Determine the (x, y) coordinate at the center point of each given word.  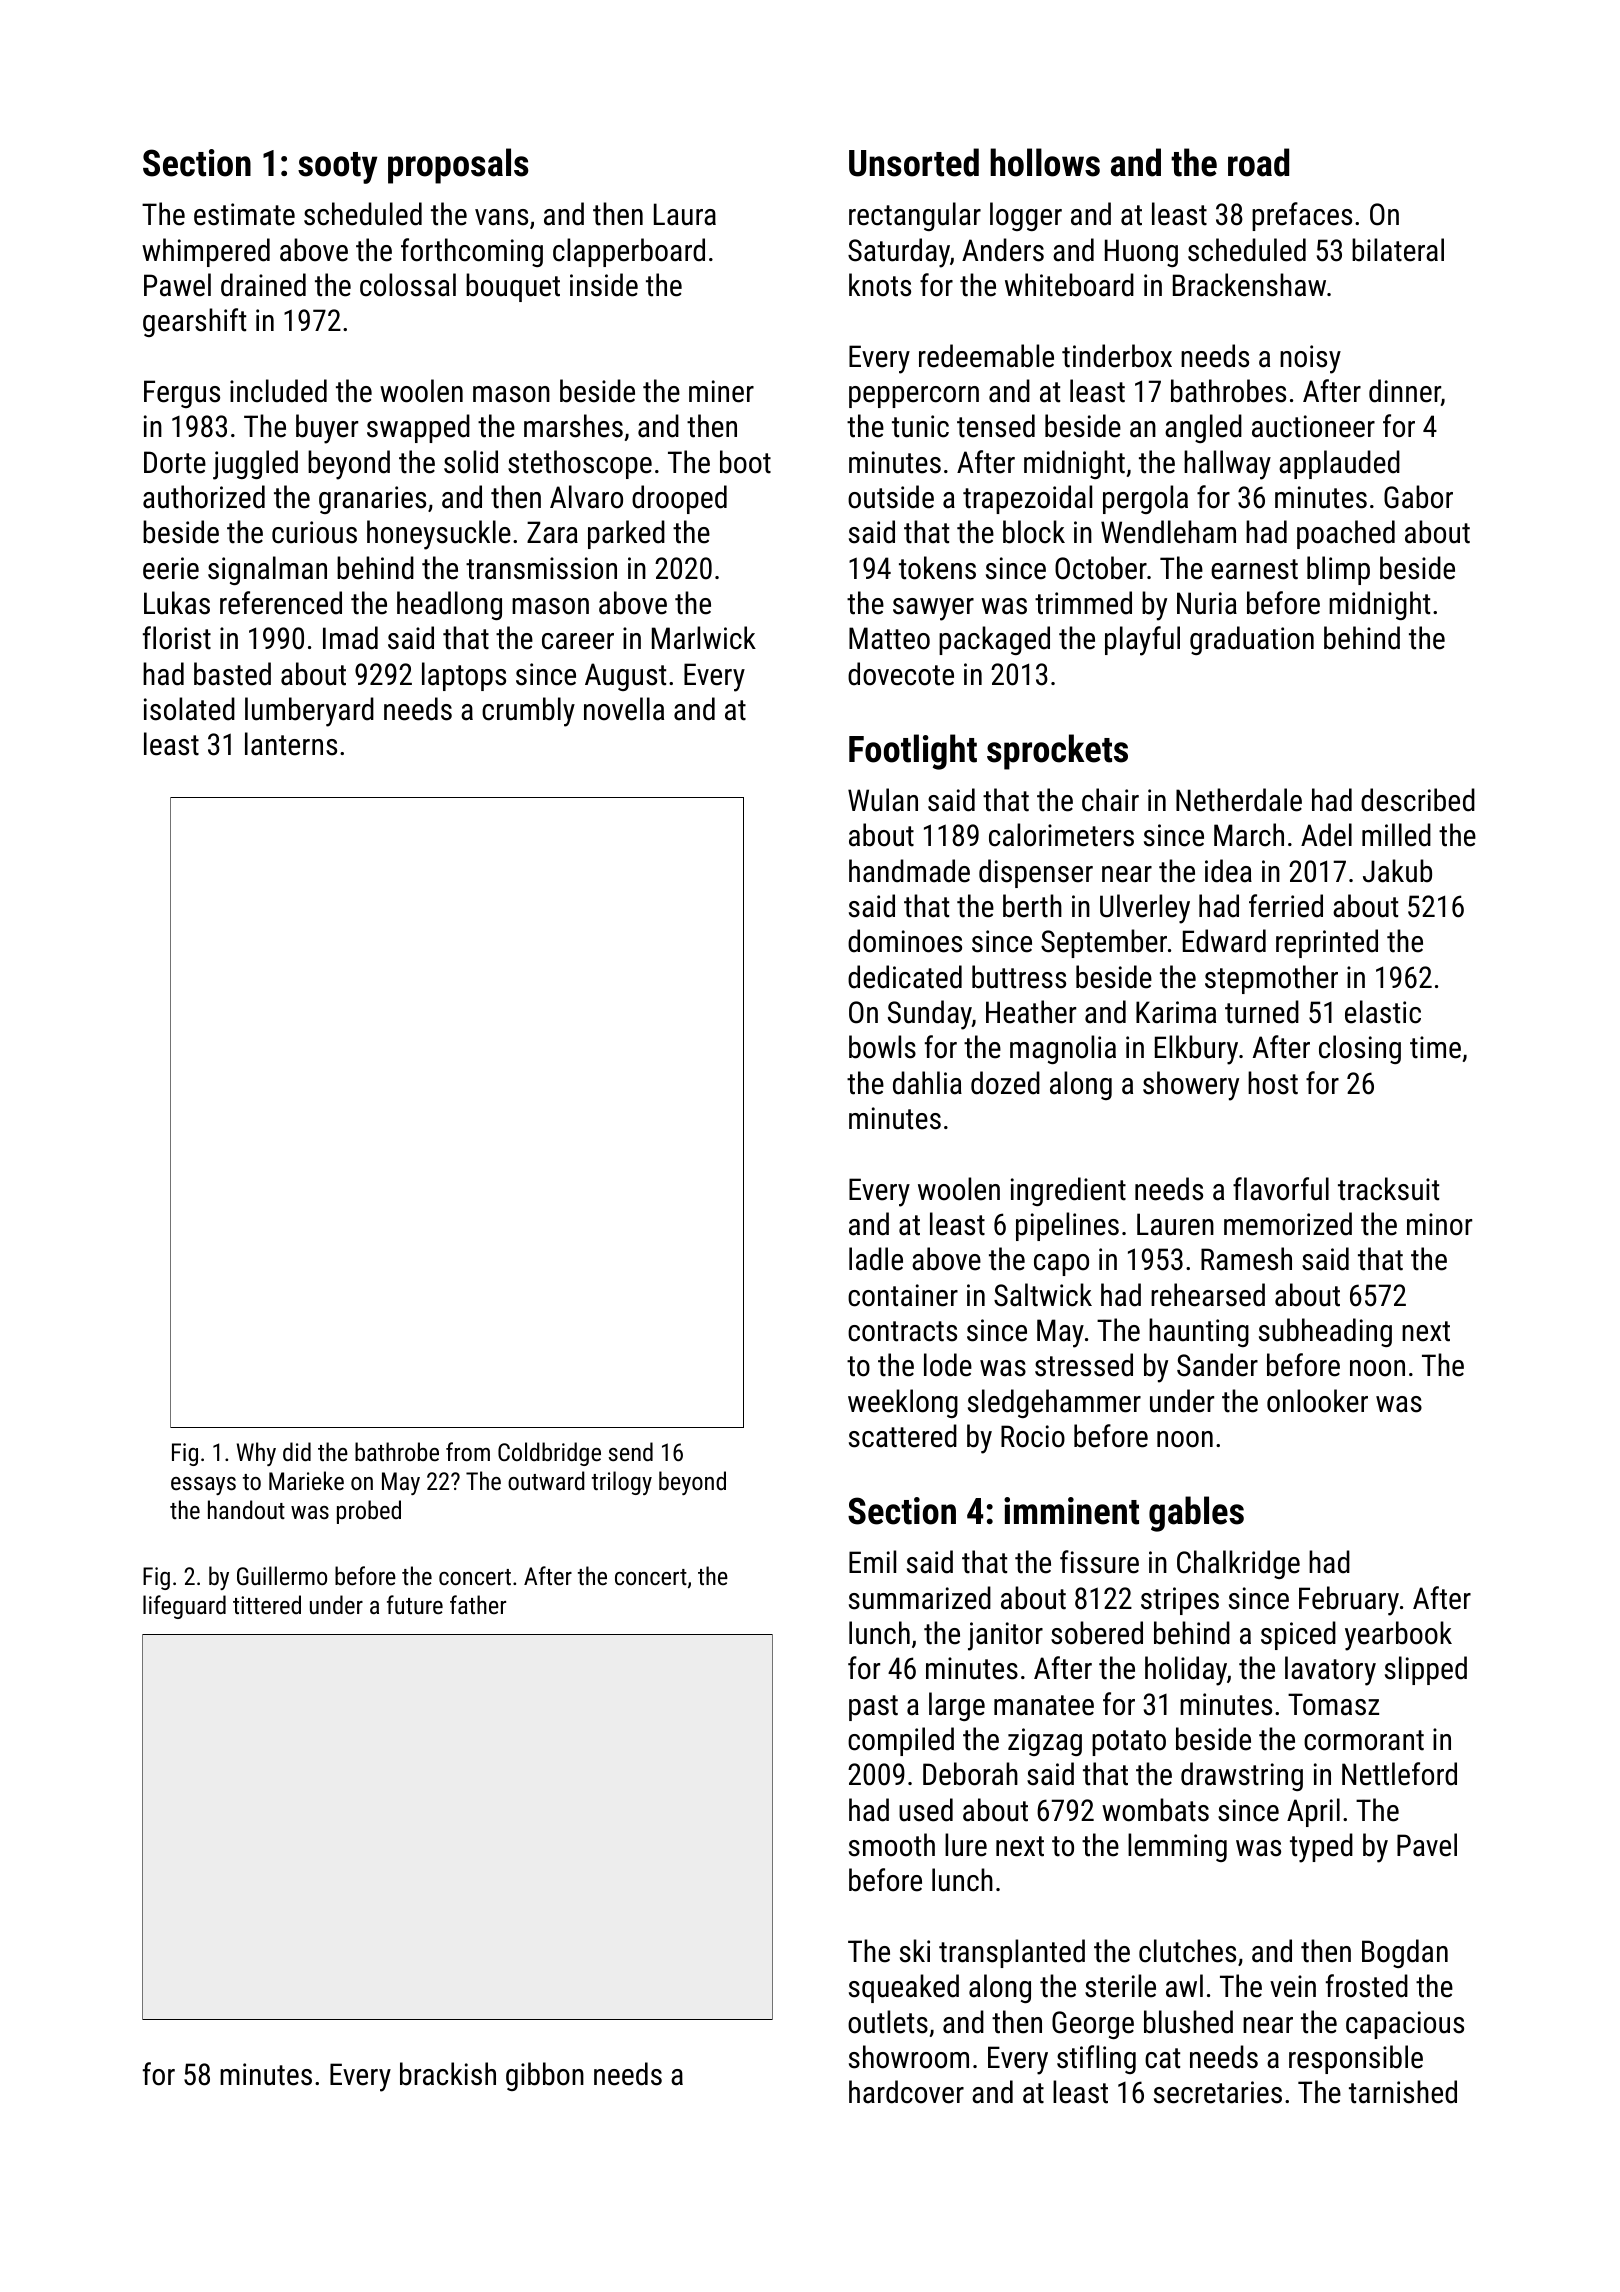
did (297, 1451)
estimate (244, 214)
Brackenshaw (1249, 285)
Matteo (889, 638)
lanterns (291, 744)
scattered (903, 1436)
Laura (685, 214)
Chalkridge (1238, 1564)
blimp (1338, 570)
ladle (876, 1259)
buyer (327, 429)
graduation (1252, 640)
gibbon (545, 2076)
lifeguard (184, 1607)
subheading (1325, 1332)
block (1034, 532)
